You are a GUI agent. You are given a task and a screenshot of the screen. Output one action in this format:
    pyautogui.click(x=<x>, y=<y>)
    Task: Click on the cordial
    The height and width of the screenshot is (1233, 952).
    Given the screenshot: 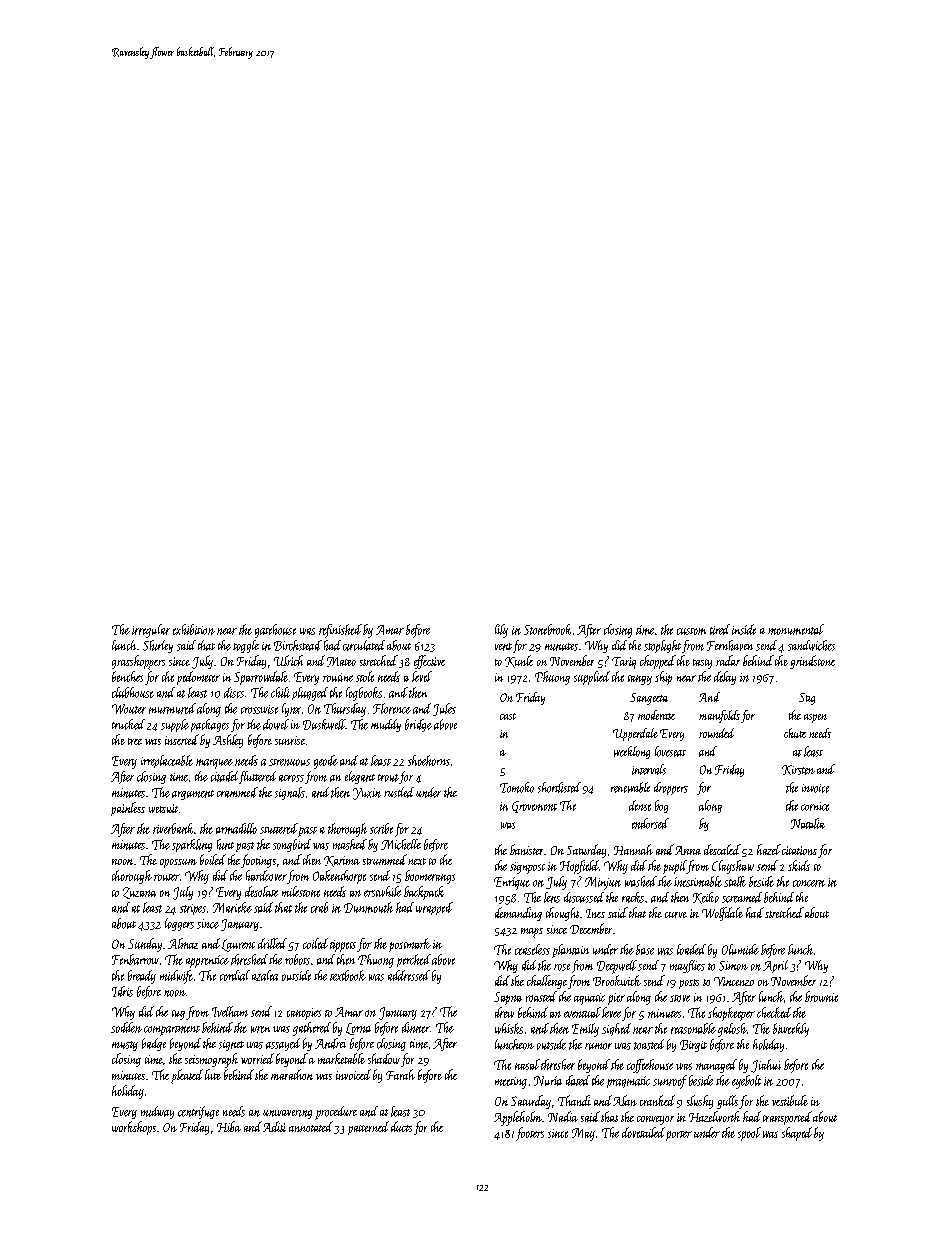 What is the action you would take?
    pyautogui.click(x=235, y=975)
